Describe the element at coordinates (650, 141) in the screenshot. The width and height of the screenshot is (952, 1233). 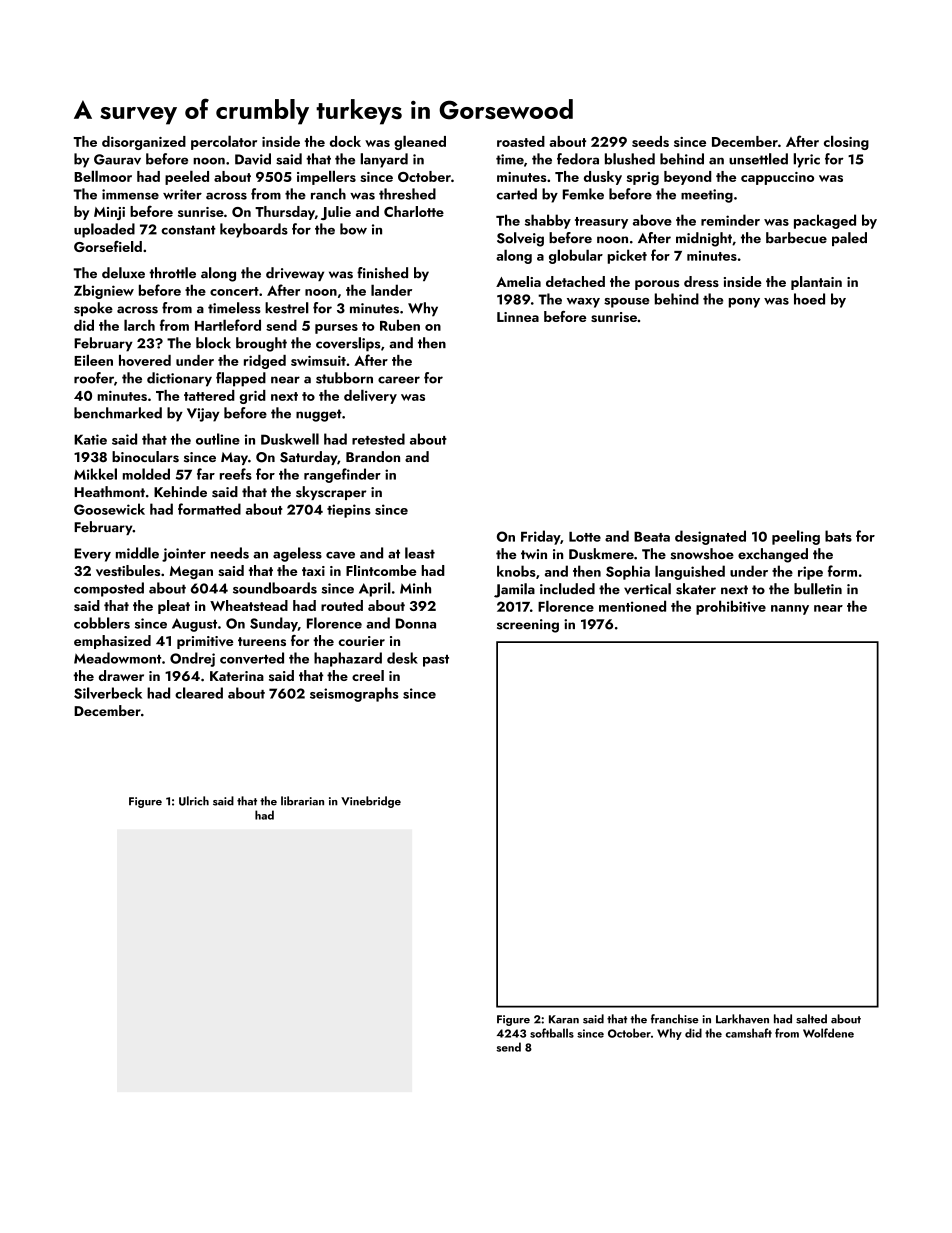
I see `seeds` at that location.
